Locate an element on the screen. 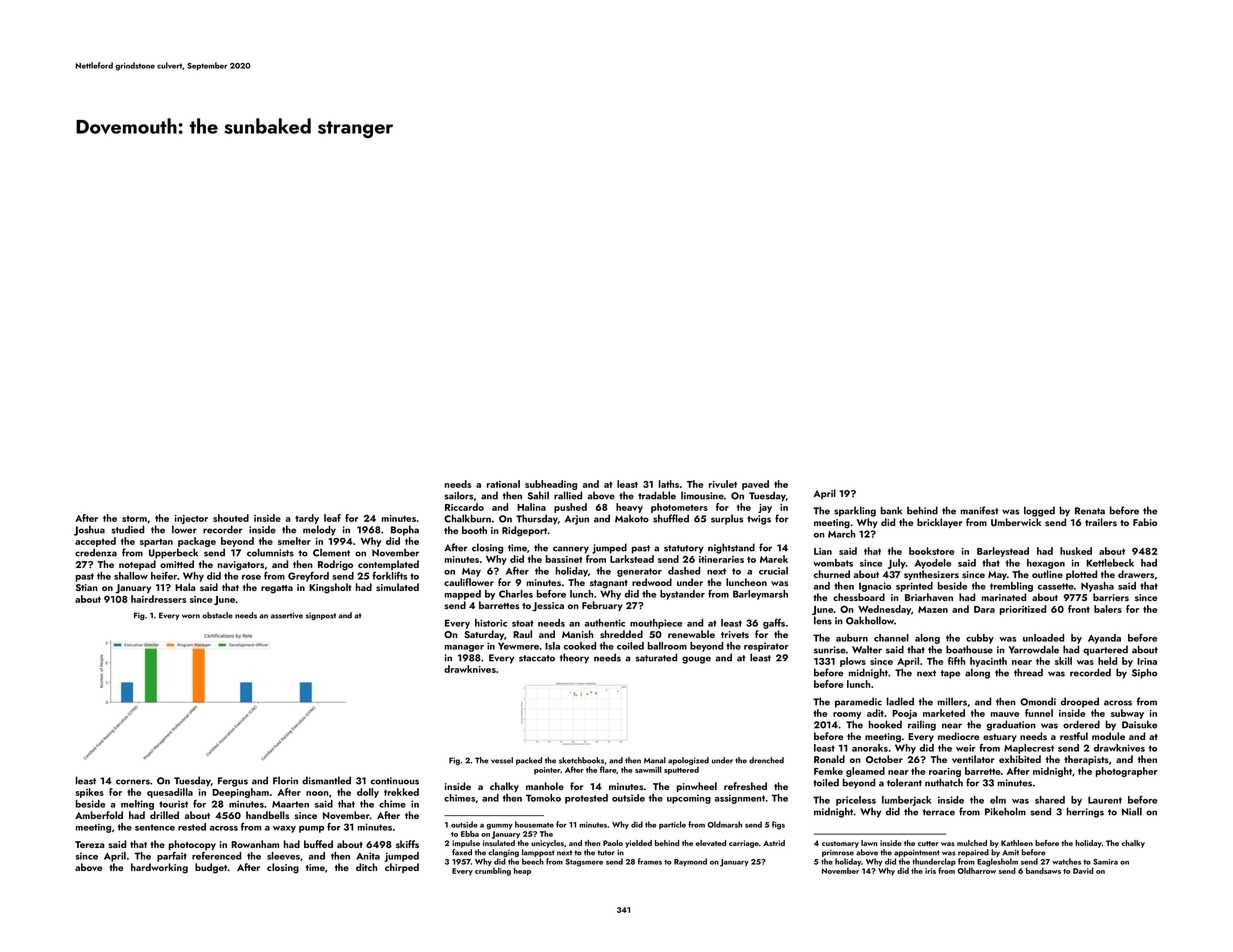 The image size is (1233, 952). toiled is located at coordinates (826, 782).
